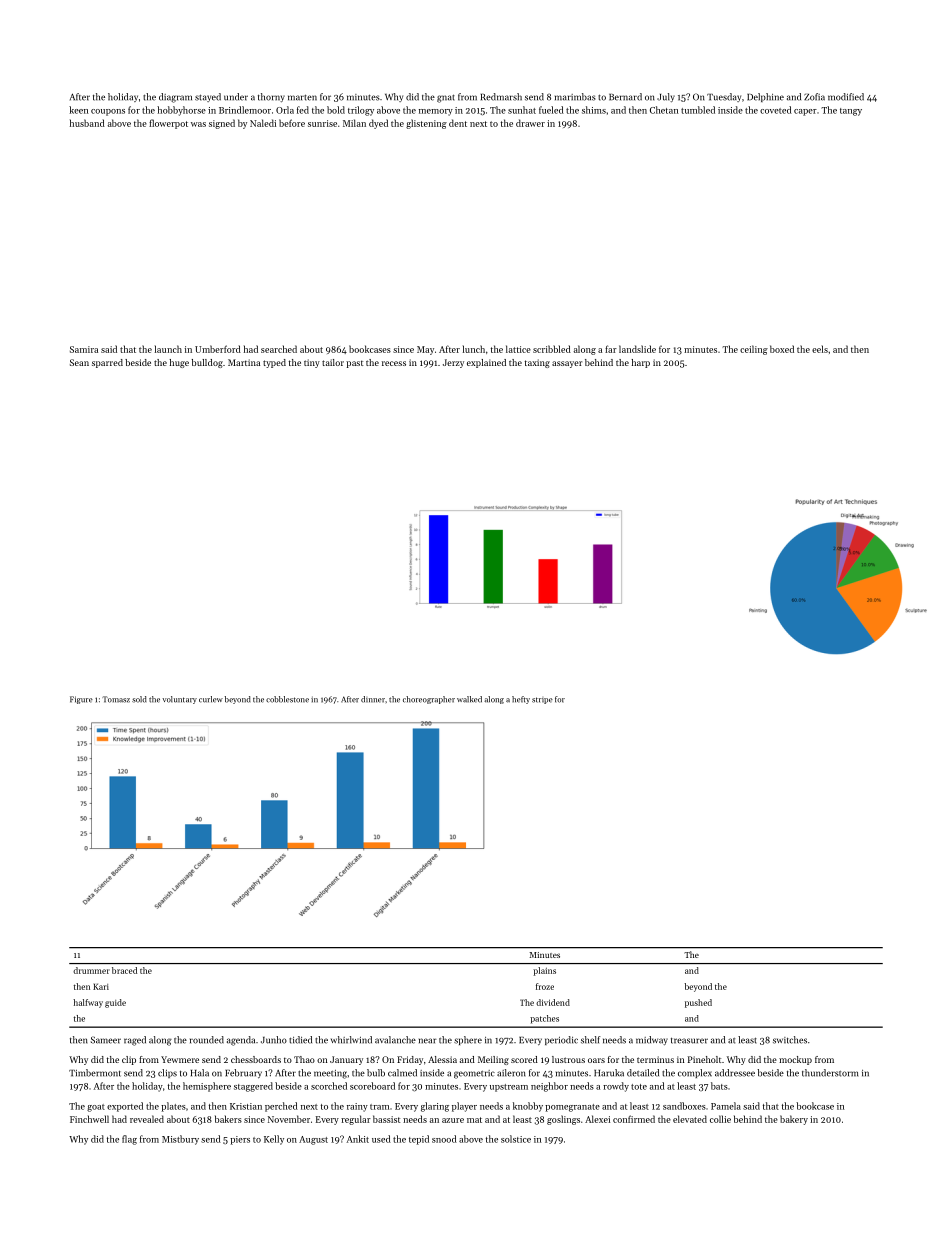 Image resolution: width=952 pixels, height=1233 pixels. Describe the element at coordinates (486, 363) in the document. I see `explained` at that location.
